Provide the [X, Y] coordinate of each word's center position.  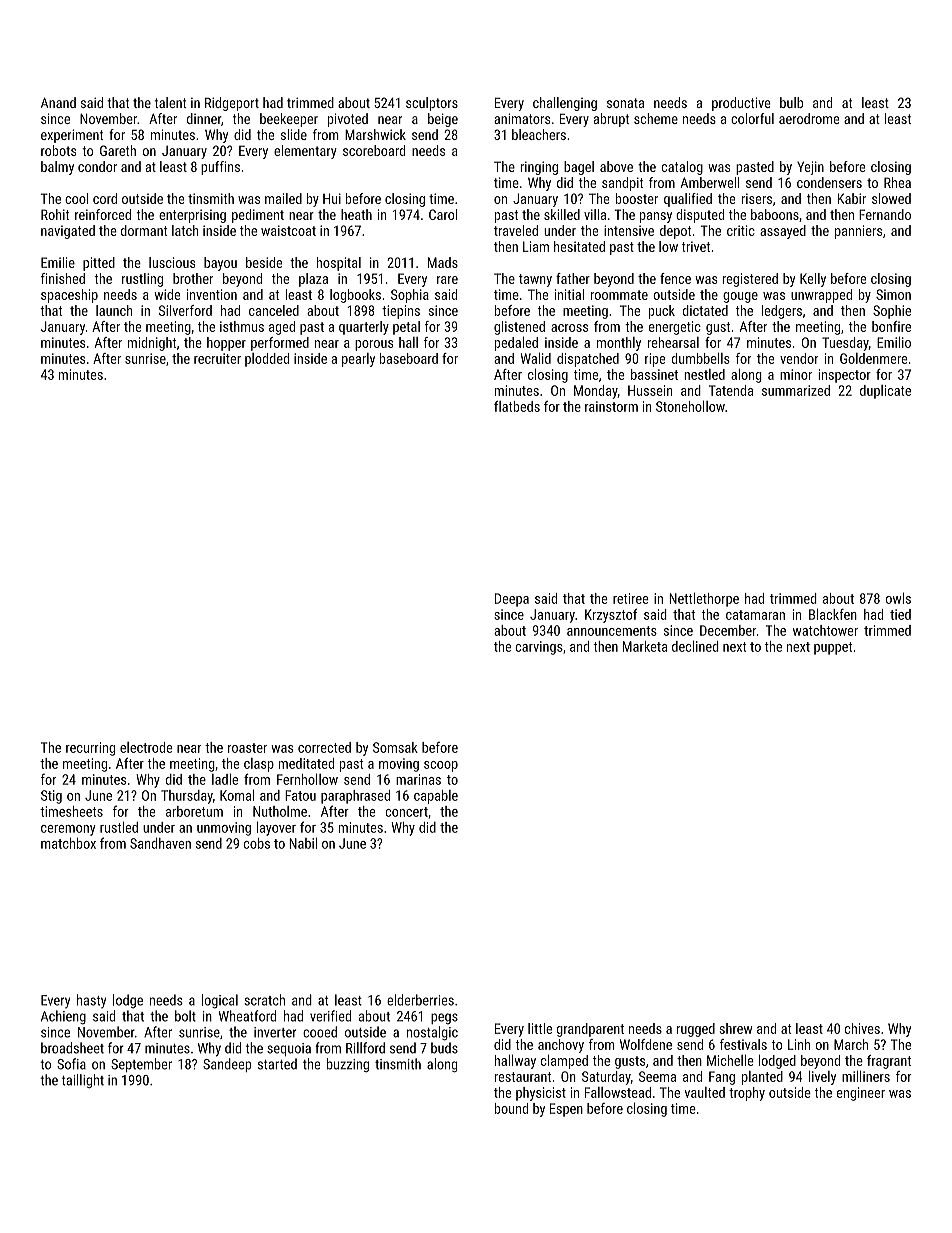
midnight [152, 344]
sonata [625, 103]
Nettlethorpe [704, 599]
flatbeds [517, 406]
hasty [91, 1001]
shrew [736, 1028]
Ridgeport [232, 104]
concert [406, 812]
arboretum [194, 811]
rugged [696, 1030]
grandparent [590, 1030]
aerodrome [809, 118]
